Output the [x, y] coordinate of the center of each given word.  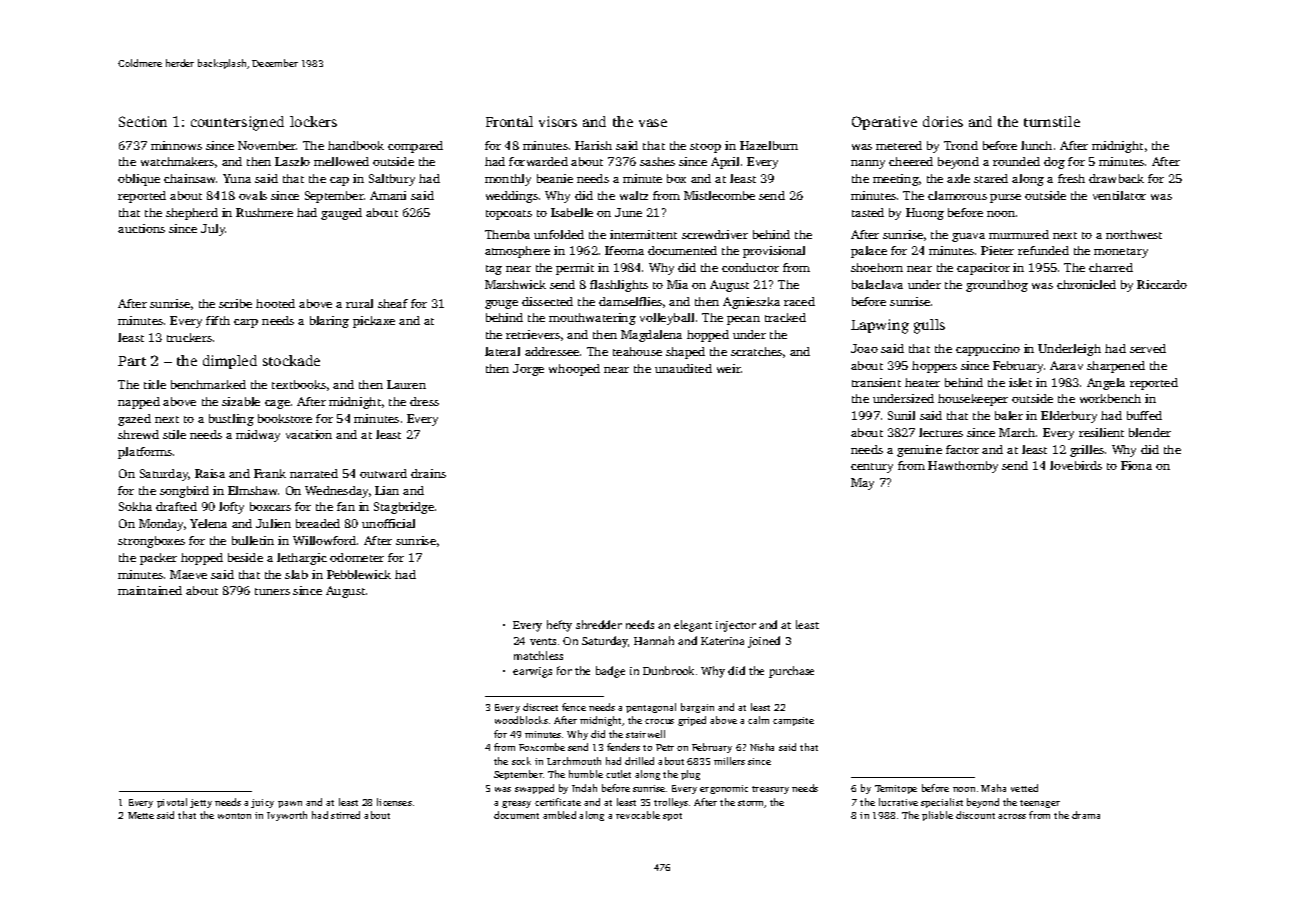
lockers [313, 121]
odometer [357, 557]
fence [574, 707]
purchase [791, 672]
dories [943, 121]
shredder [599, 624]
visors [558, 121]
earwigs [532, 672]
